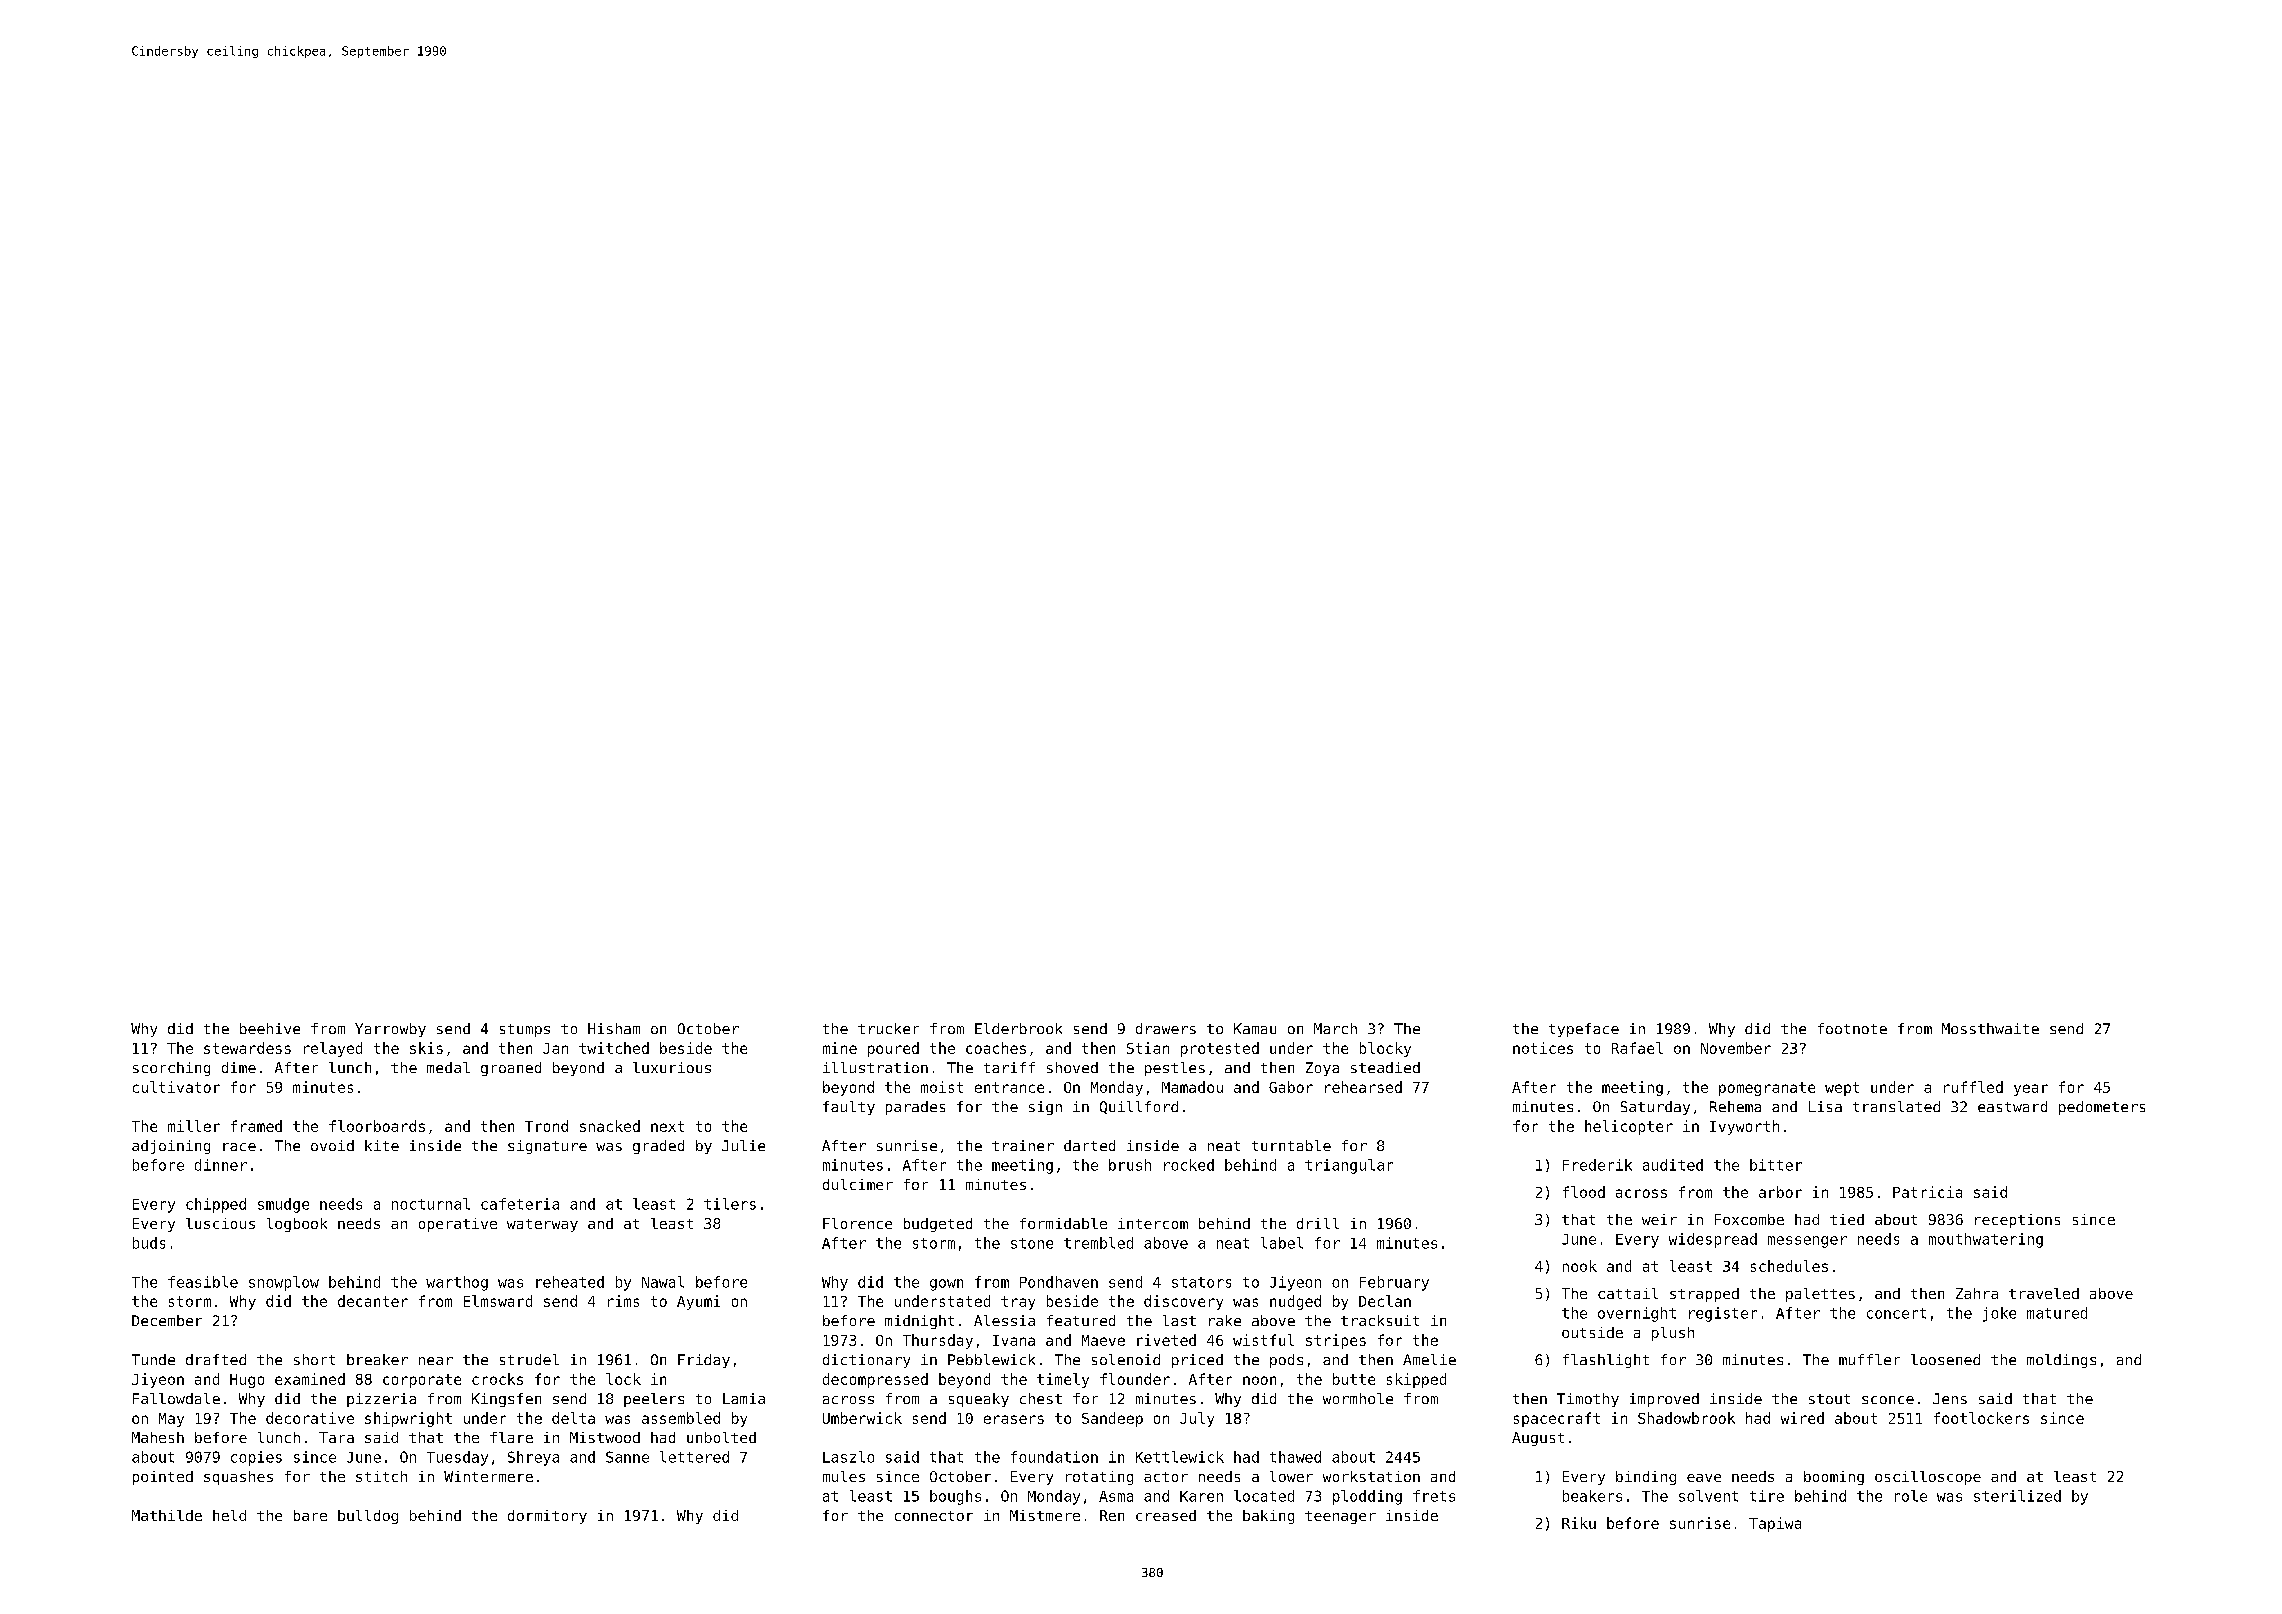 This screenshot has width=2282, height=1614. Describe the element at coordinates (1842, 1089) in the screenshot. I see `wept` at that location.
